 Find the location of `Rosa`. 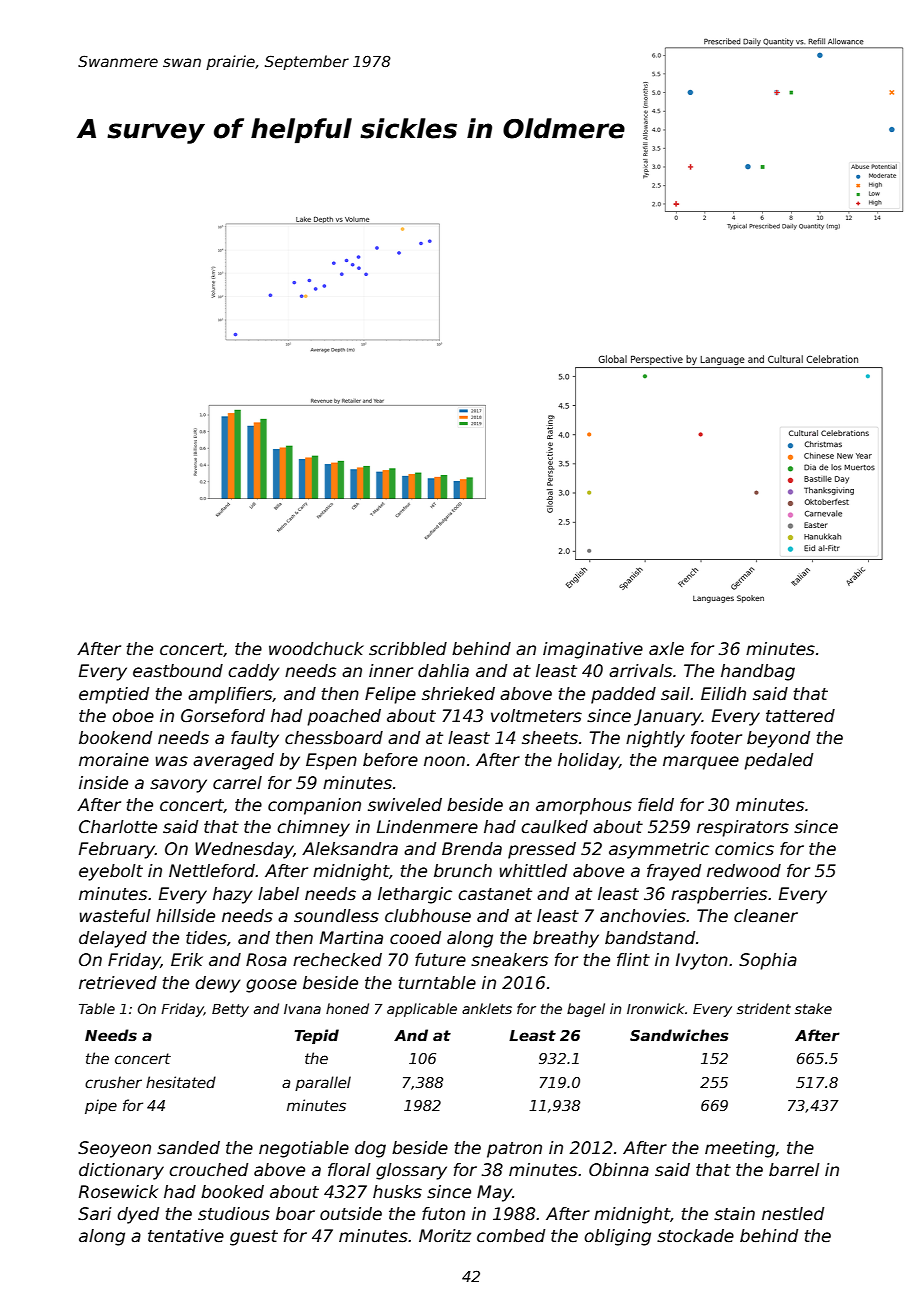

Rosa is located at coordinates (266, 960).
